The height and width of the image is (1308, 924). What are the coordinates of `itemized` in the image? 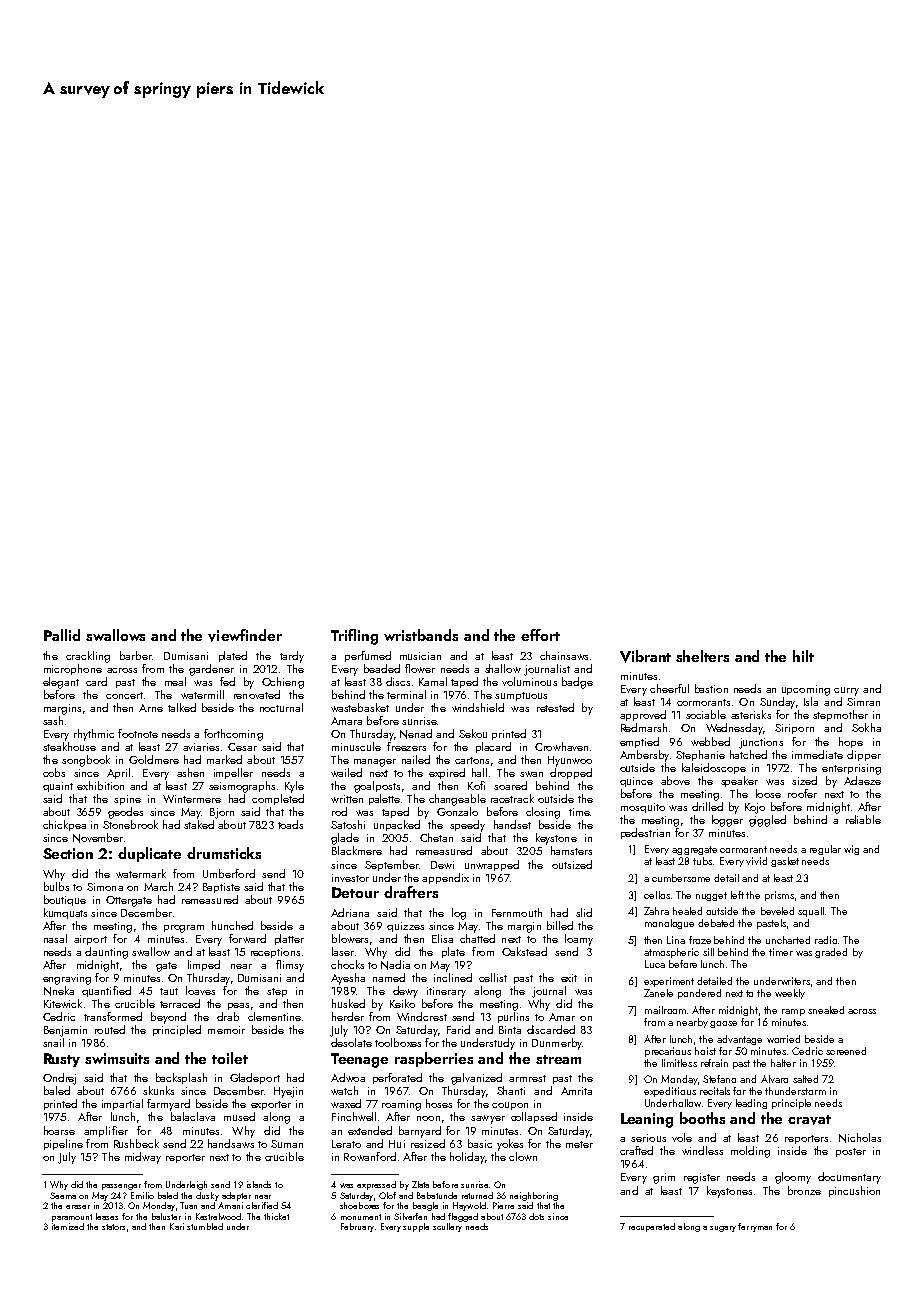 It's located at (68, 1226).
